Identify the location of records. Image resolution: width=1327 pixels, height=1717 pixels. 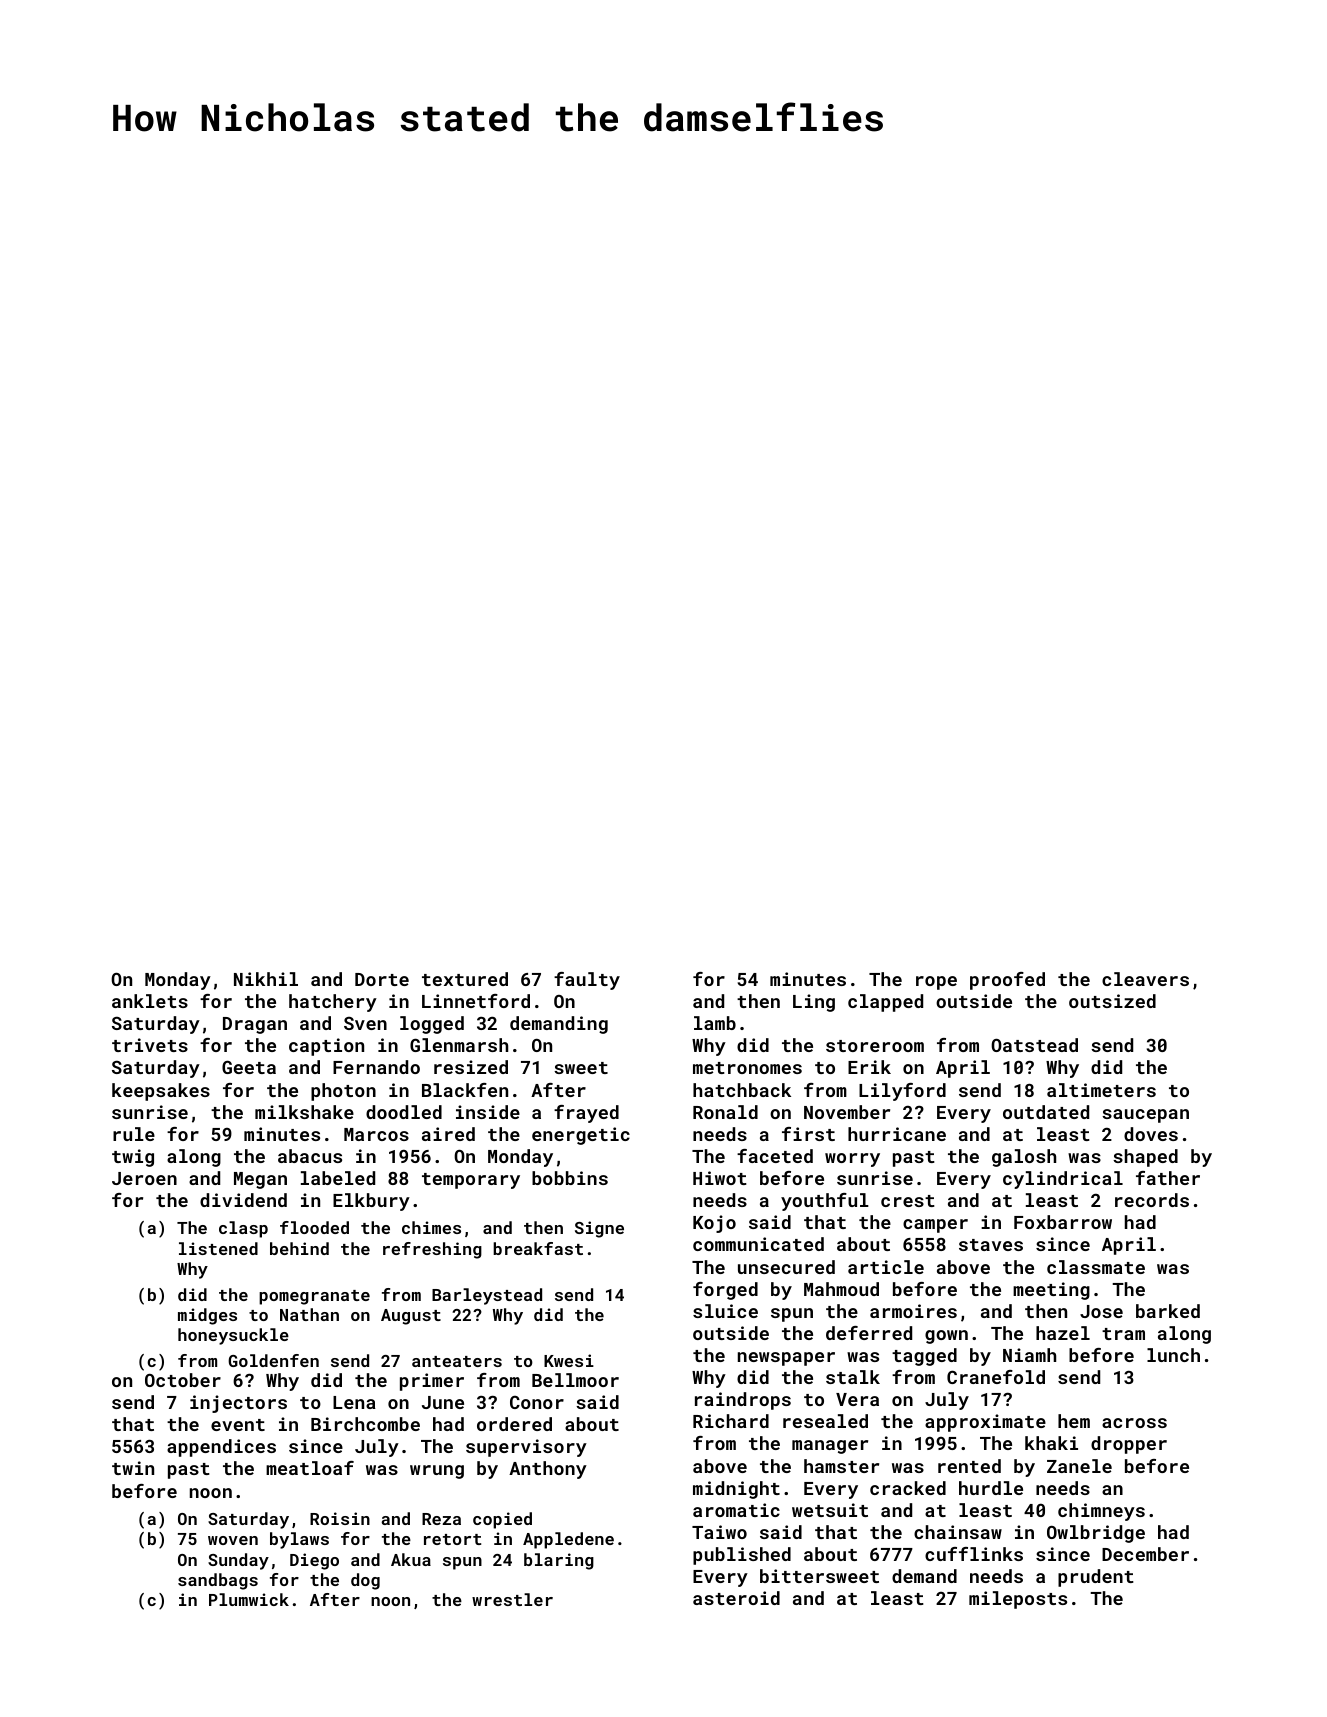
(1152, 1200).
